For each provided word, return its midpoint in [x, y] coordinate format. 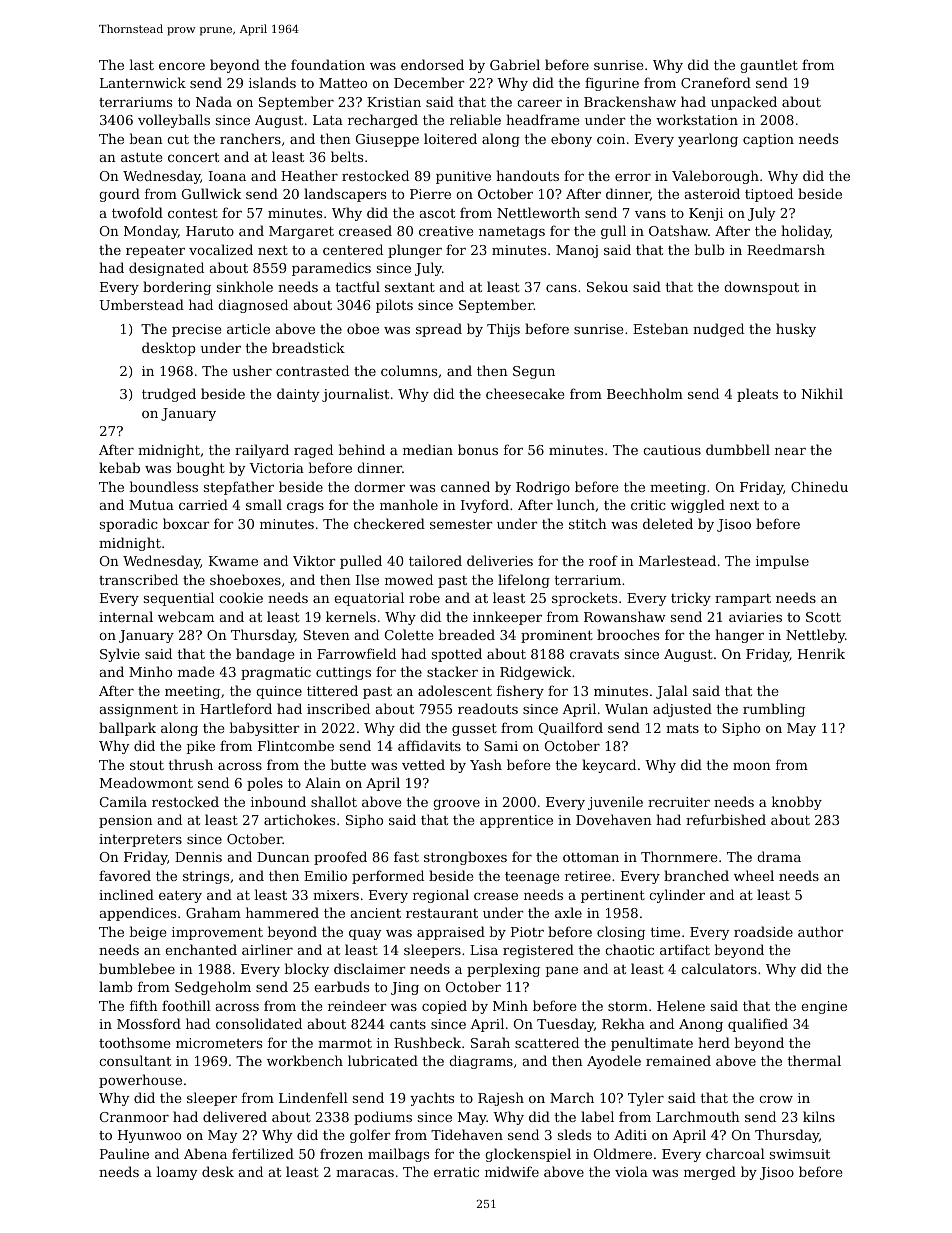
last [141, 64]
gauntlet [769, 66]
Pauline [124, 1153]
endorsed [432, 64]
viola [631, 1171]
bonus [478, 449]
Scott [823, 617]
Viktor [314, 560]
